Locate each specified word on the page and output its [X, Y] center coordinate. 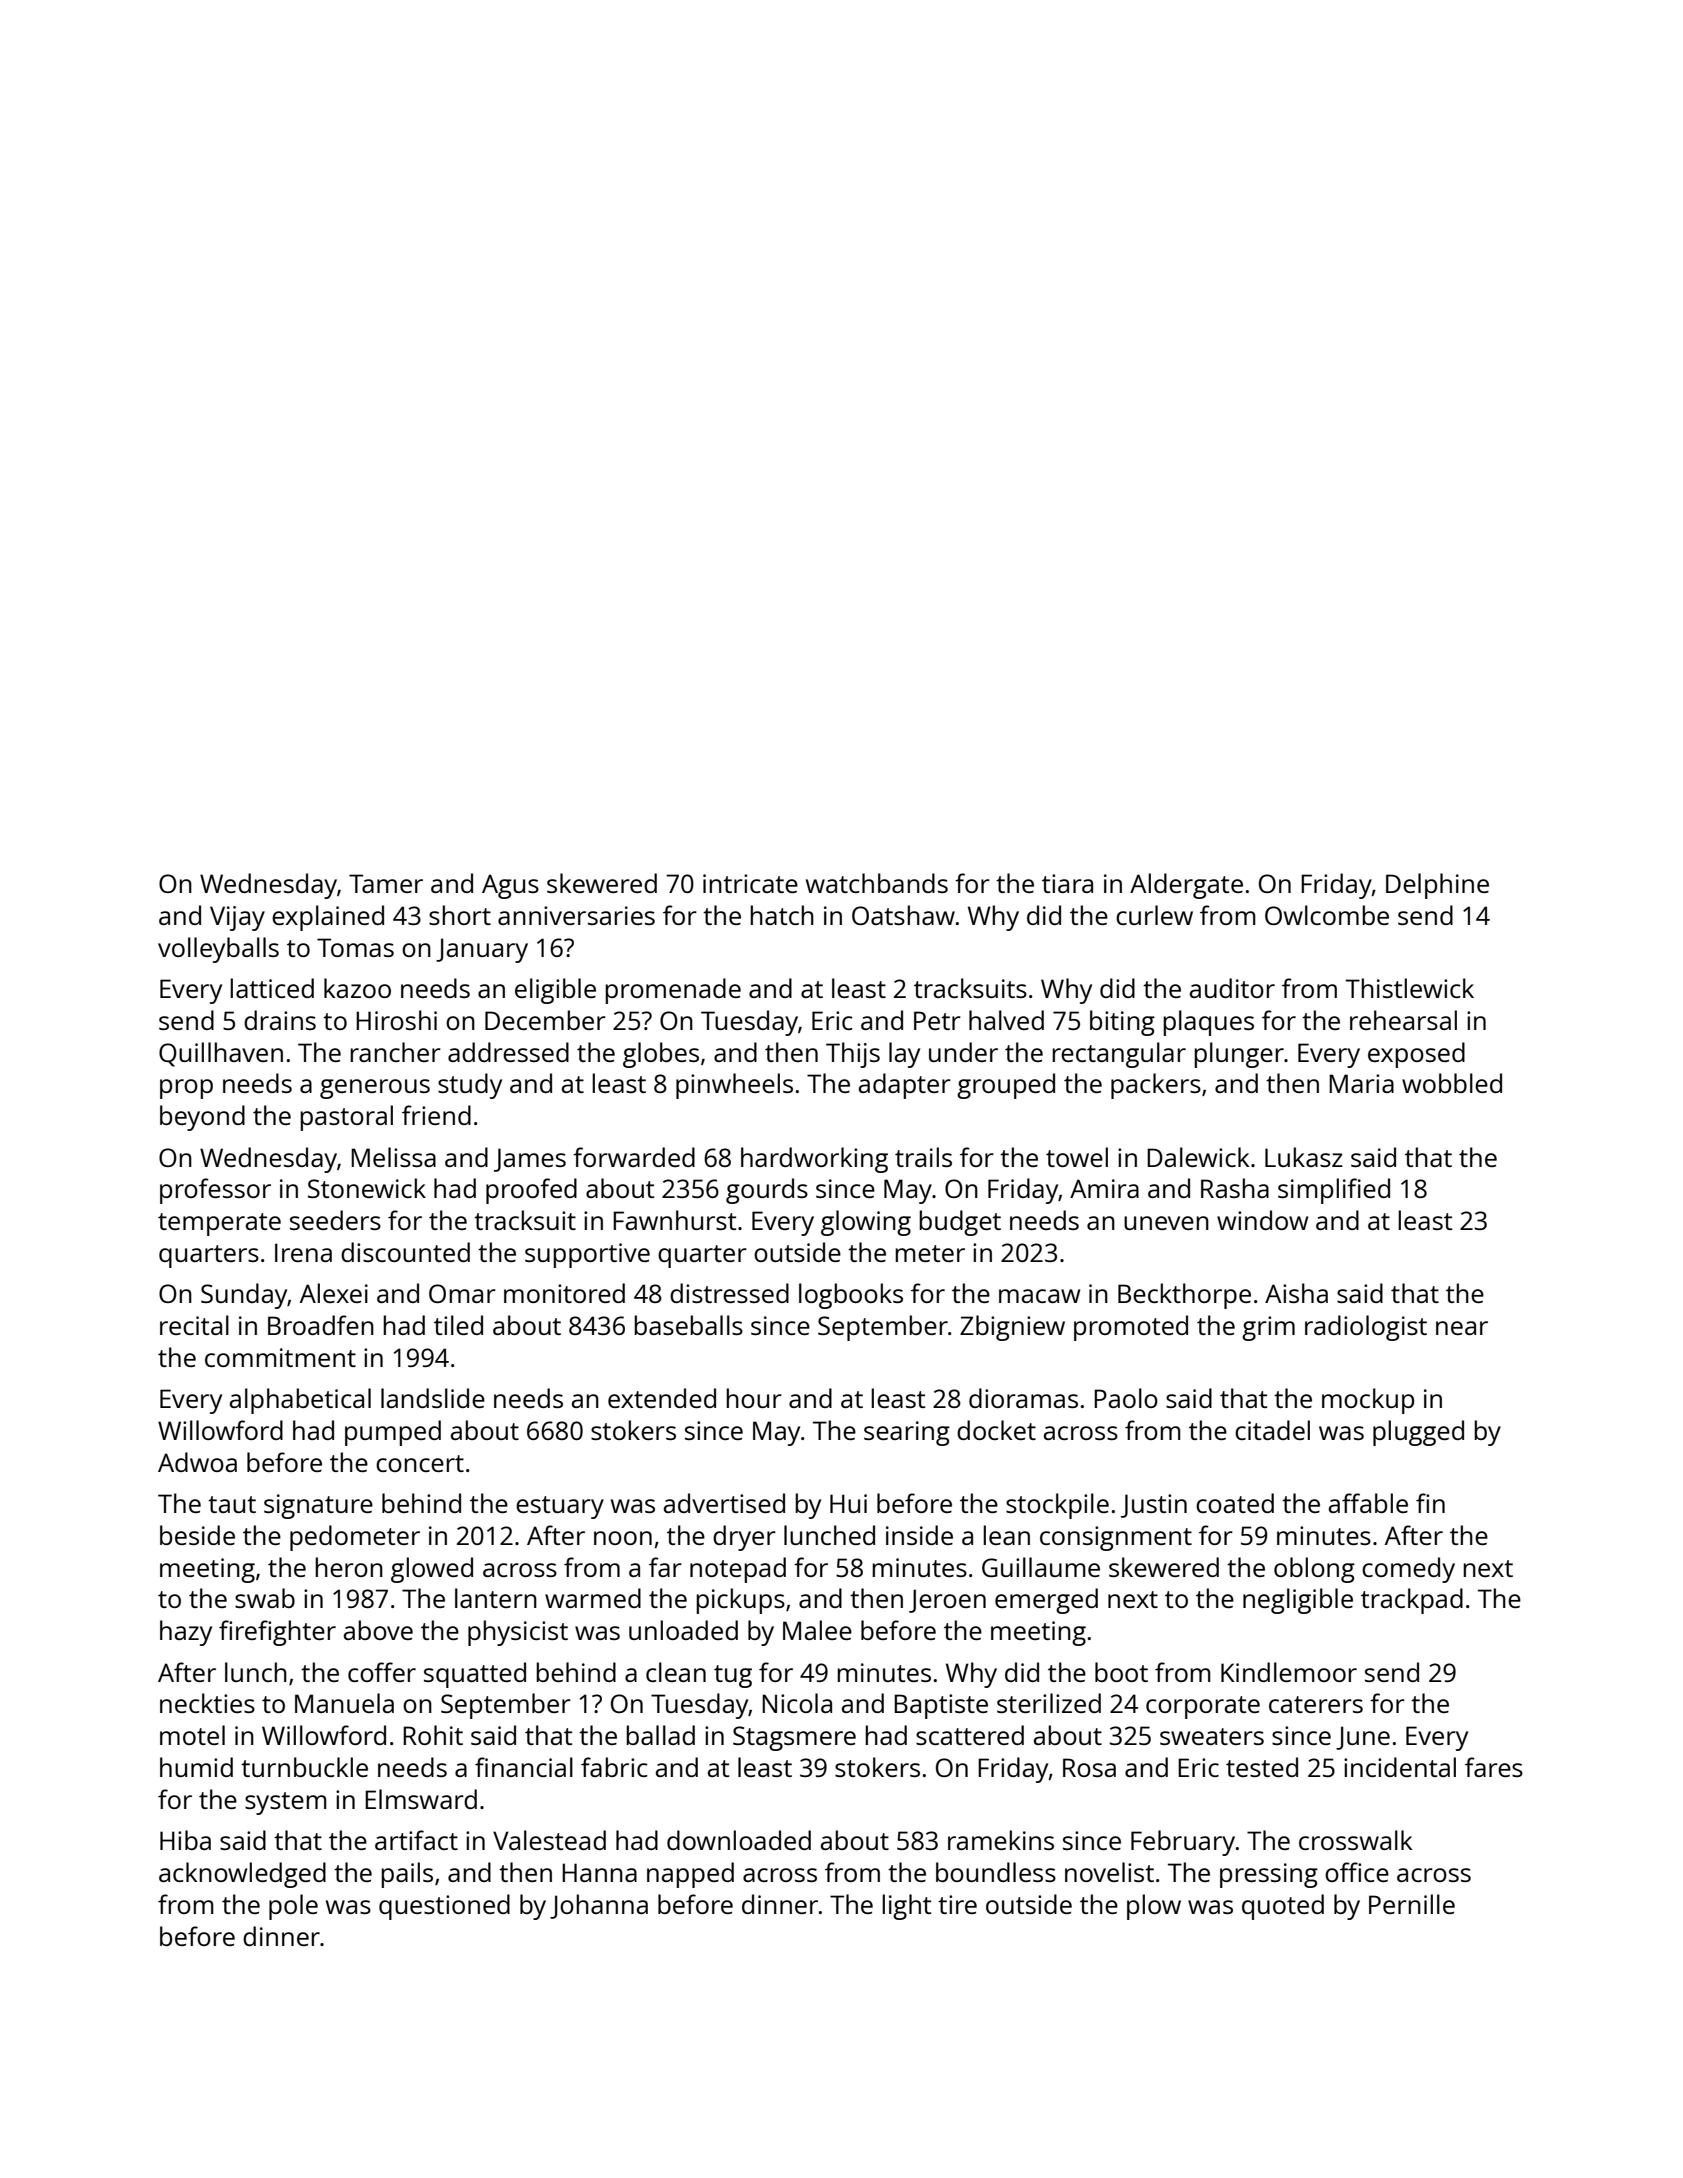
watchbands [877, 883]
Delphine [1437, 886]
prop [186, 1089]
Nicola [797, 1703]
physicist [518, 1633]
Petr [937, 1020]
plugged [1418, 1433]
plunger [1239, 1055]
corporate [1203, 1707]
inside [919, 1535]
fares [1494, 1767]
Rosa [1089, 1767]
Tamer [386, 883]
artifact [416, 1840]
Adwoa [197, 1462]
